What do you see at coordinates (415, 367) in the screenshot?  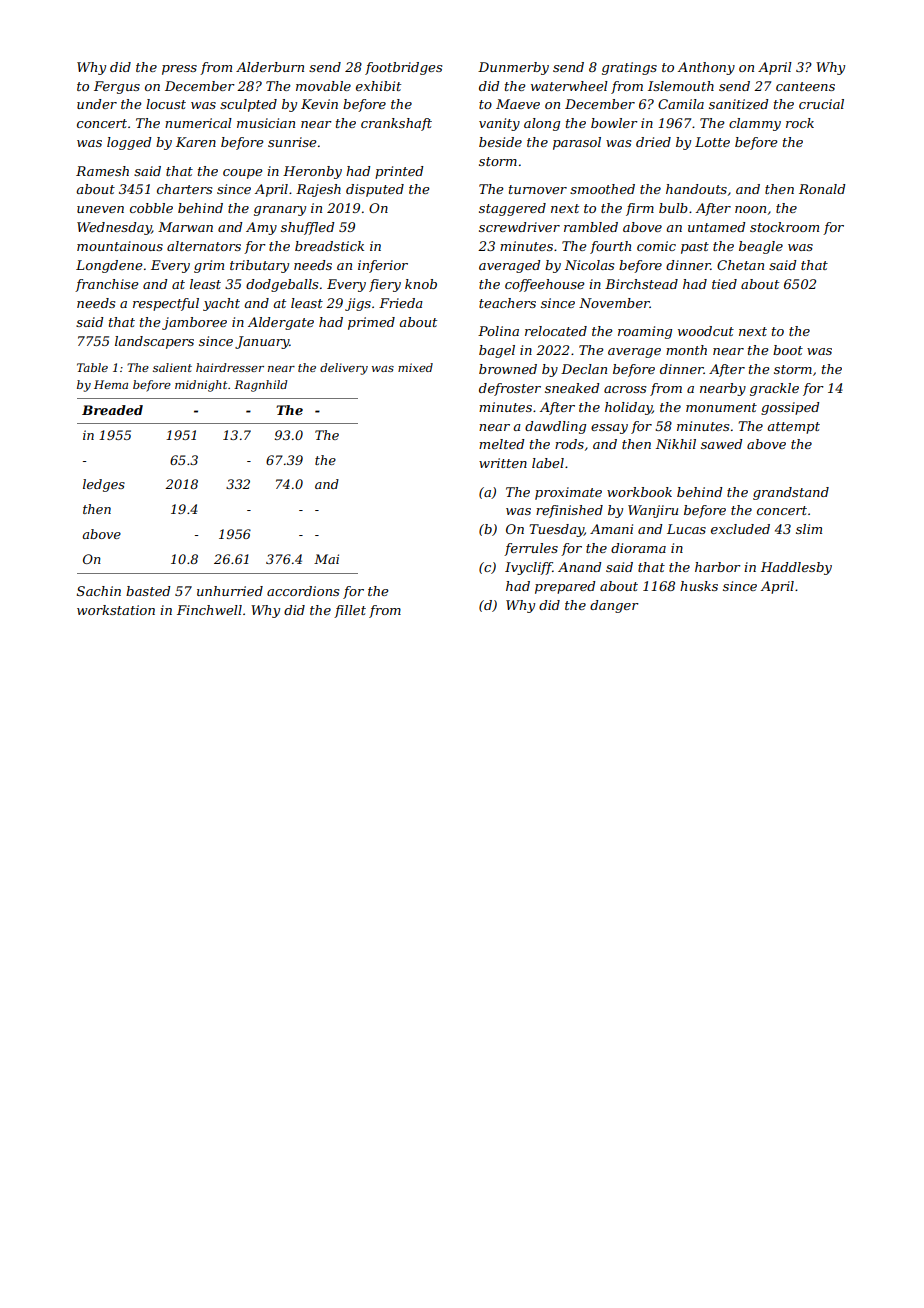 I see `mixed` at bounding box center [415, 367].
